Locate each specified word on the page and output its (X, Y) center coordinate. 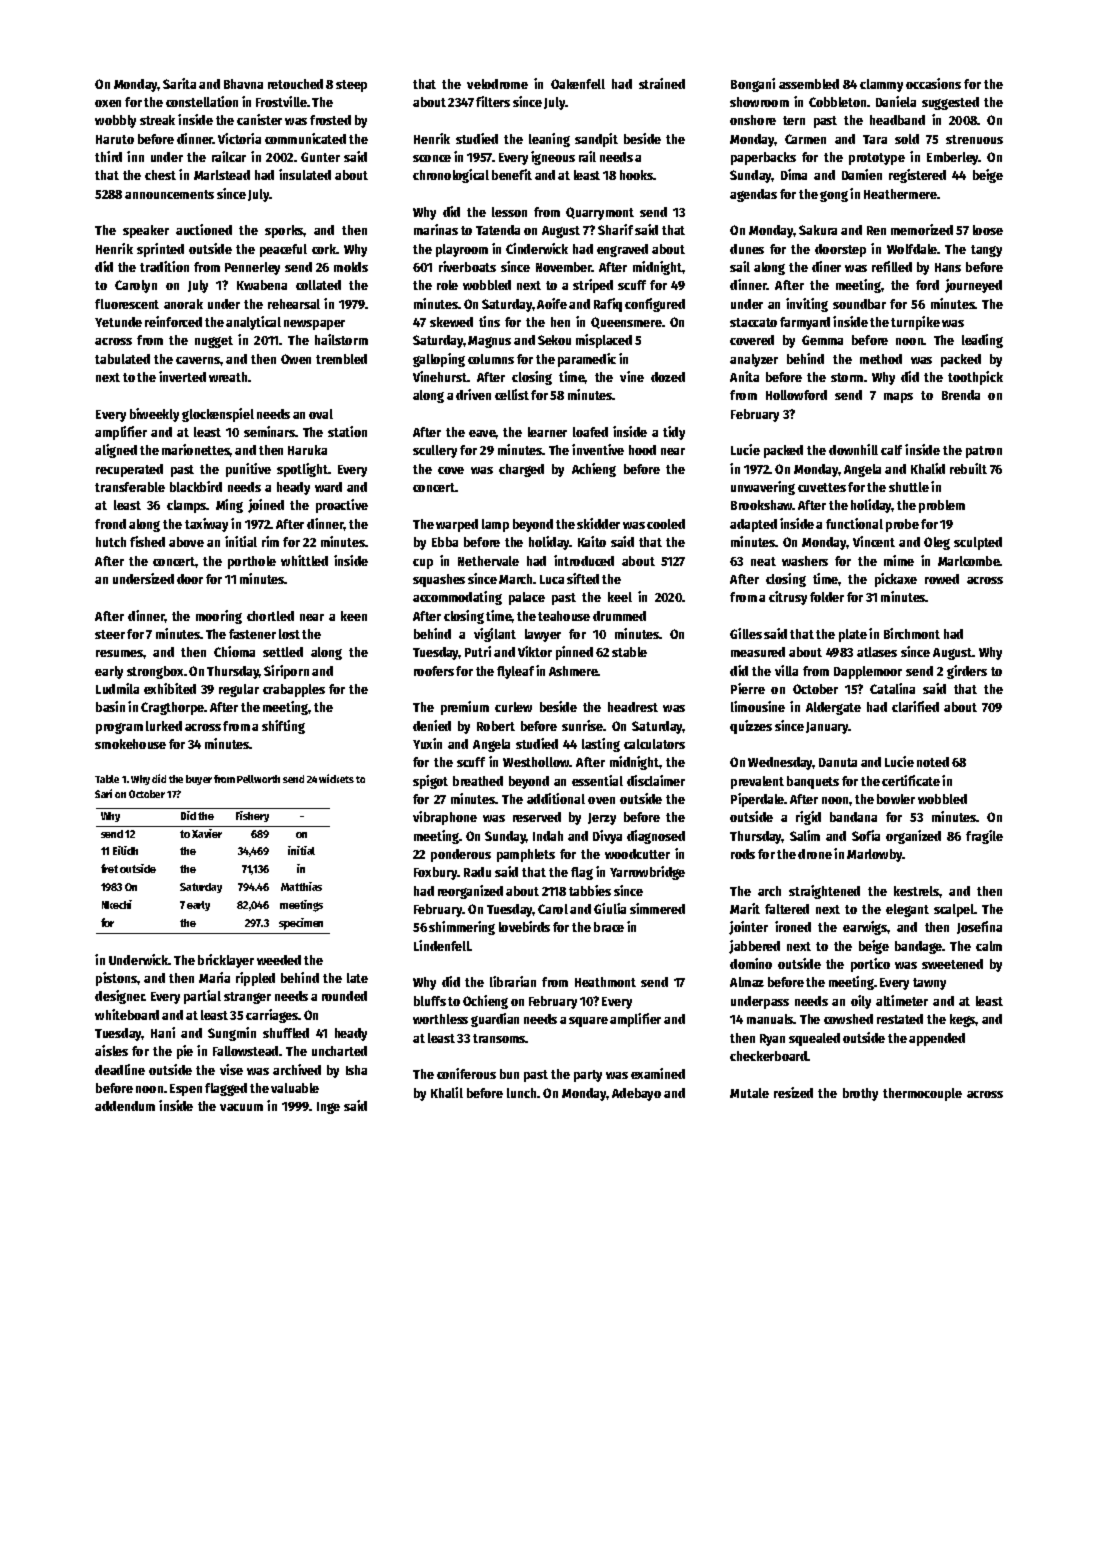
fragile (984, 837)
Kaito (592, 541)
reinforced (173, 321)
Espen (186, 1090)
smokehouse (130, 744)
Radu (477, 872)
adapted (753, 525)
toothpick (975, 378)
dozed (668, 377)
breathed (478, 781)
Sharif (615, 229)
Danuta (838, 762)
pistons (116, 979)
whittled (304, 560)
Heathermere (900, 194)
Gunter (320, 157)
